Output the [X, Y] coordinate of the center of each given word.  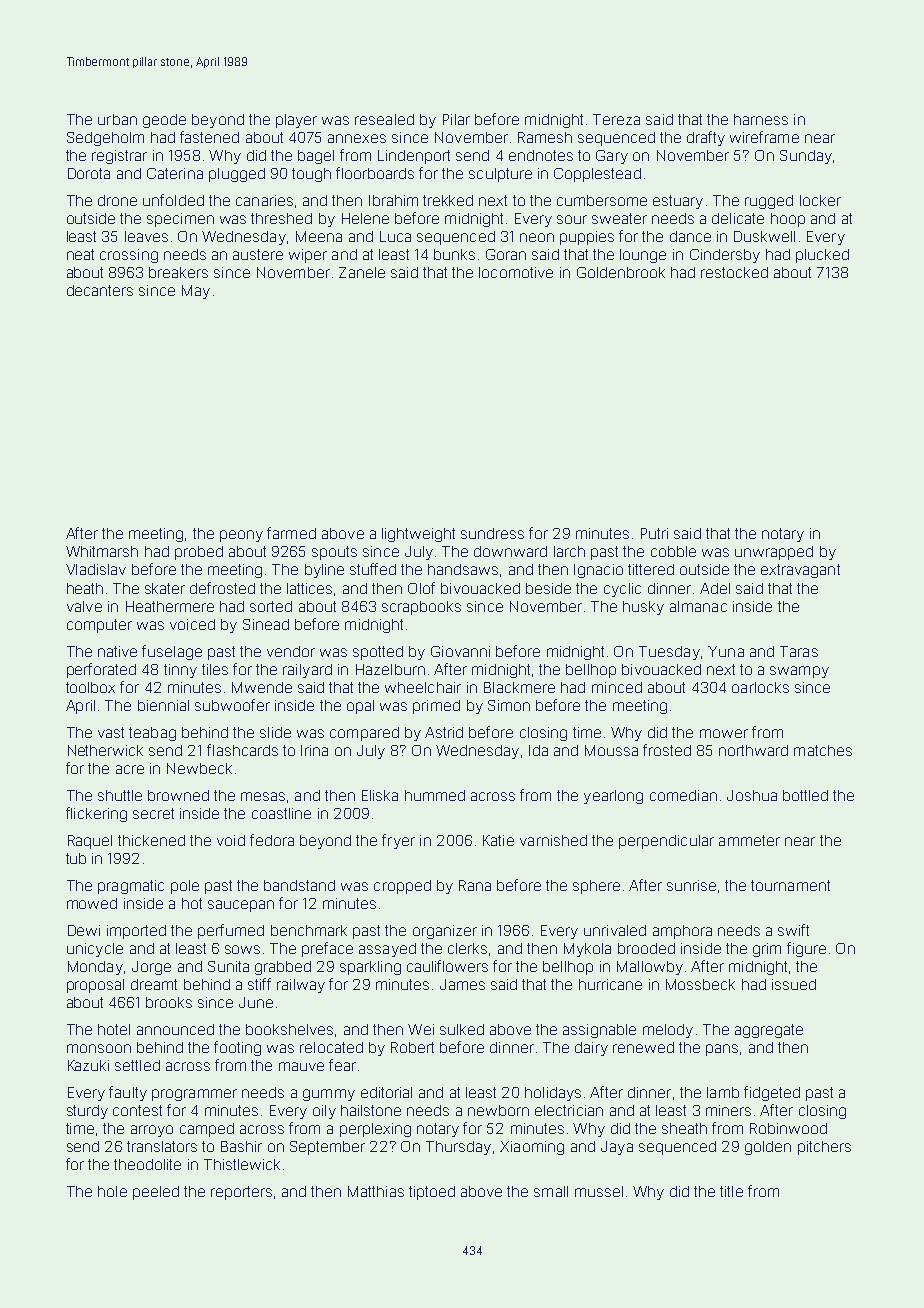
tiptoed [432, 1193]
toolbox [90, 687]
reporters [241, 1193]
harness [761, 119]
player [296, 121]
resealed [384, 119]
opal [360, 707]
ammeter [749, 840]
